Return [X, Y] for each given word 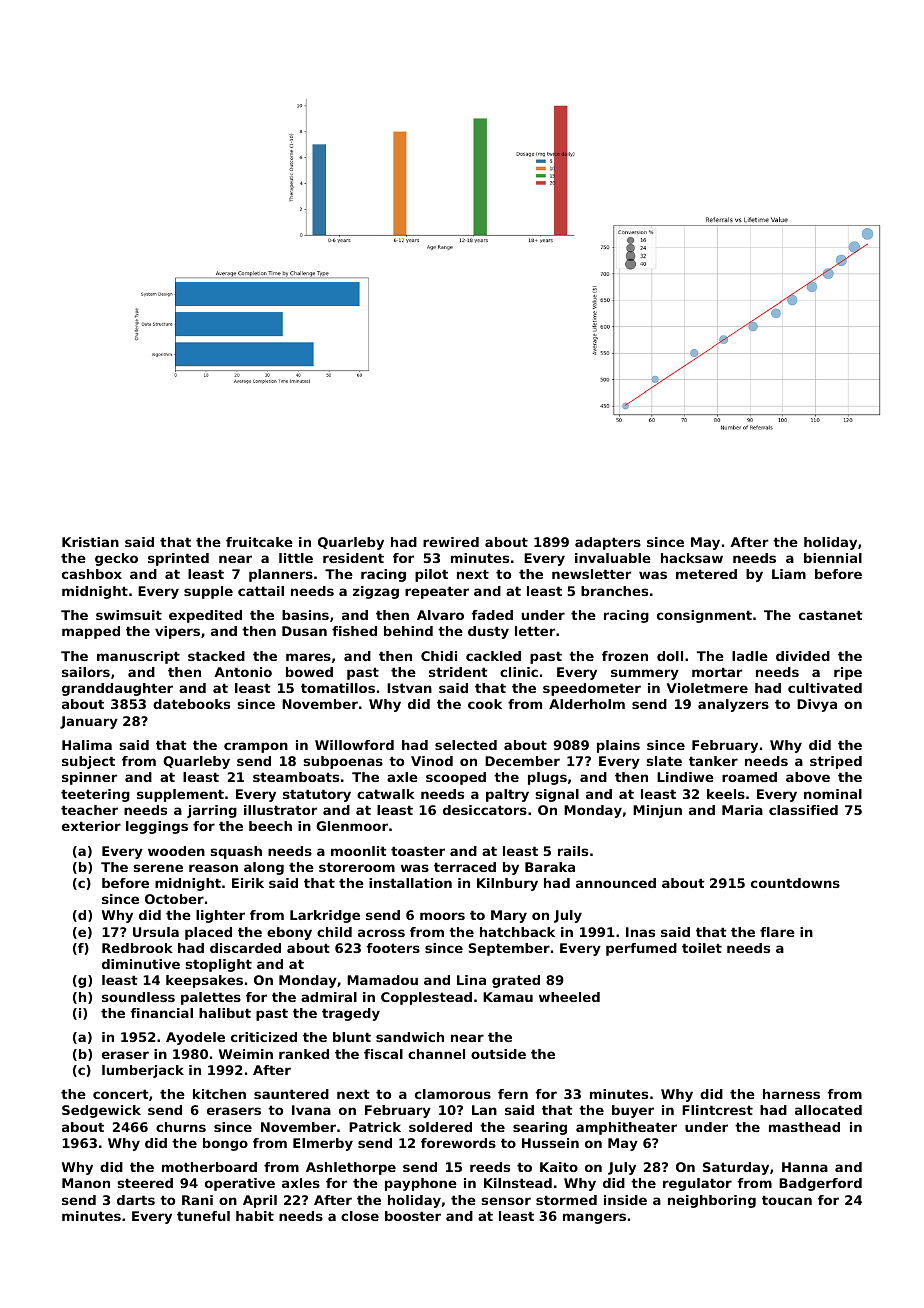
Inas [640, 932]
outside [498, 1054]
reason [213, 868]
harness [791, 1094]
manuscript [138, 657]
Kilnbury [507, 884]
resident [353, 558]
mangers [594, 1218]
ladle [750, 656]
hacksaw [692, 558]
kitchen [219, 1094]
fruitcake [259, 542]
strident [458, 672]
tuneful [203, 1216]
